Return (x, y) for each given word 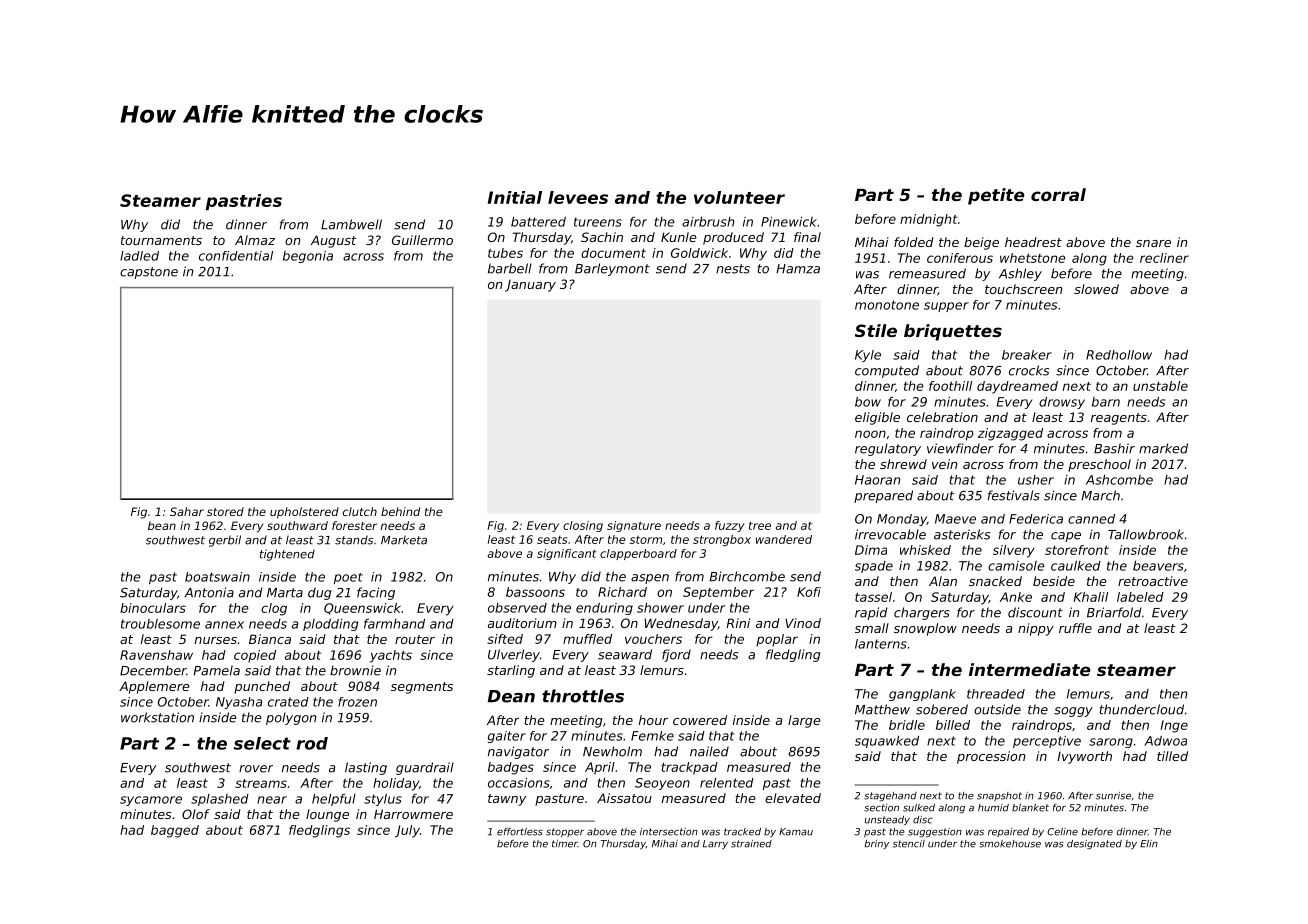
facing (376, 593)
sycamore (151, 801)
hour (653, 720)
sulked (919, 808)
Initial (515, 197)
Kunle (679, 237)
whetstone (1033, 258)
